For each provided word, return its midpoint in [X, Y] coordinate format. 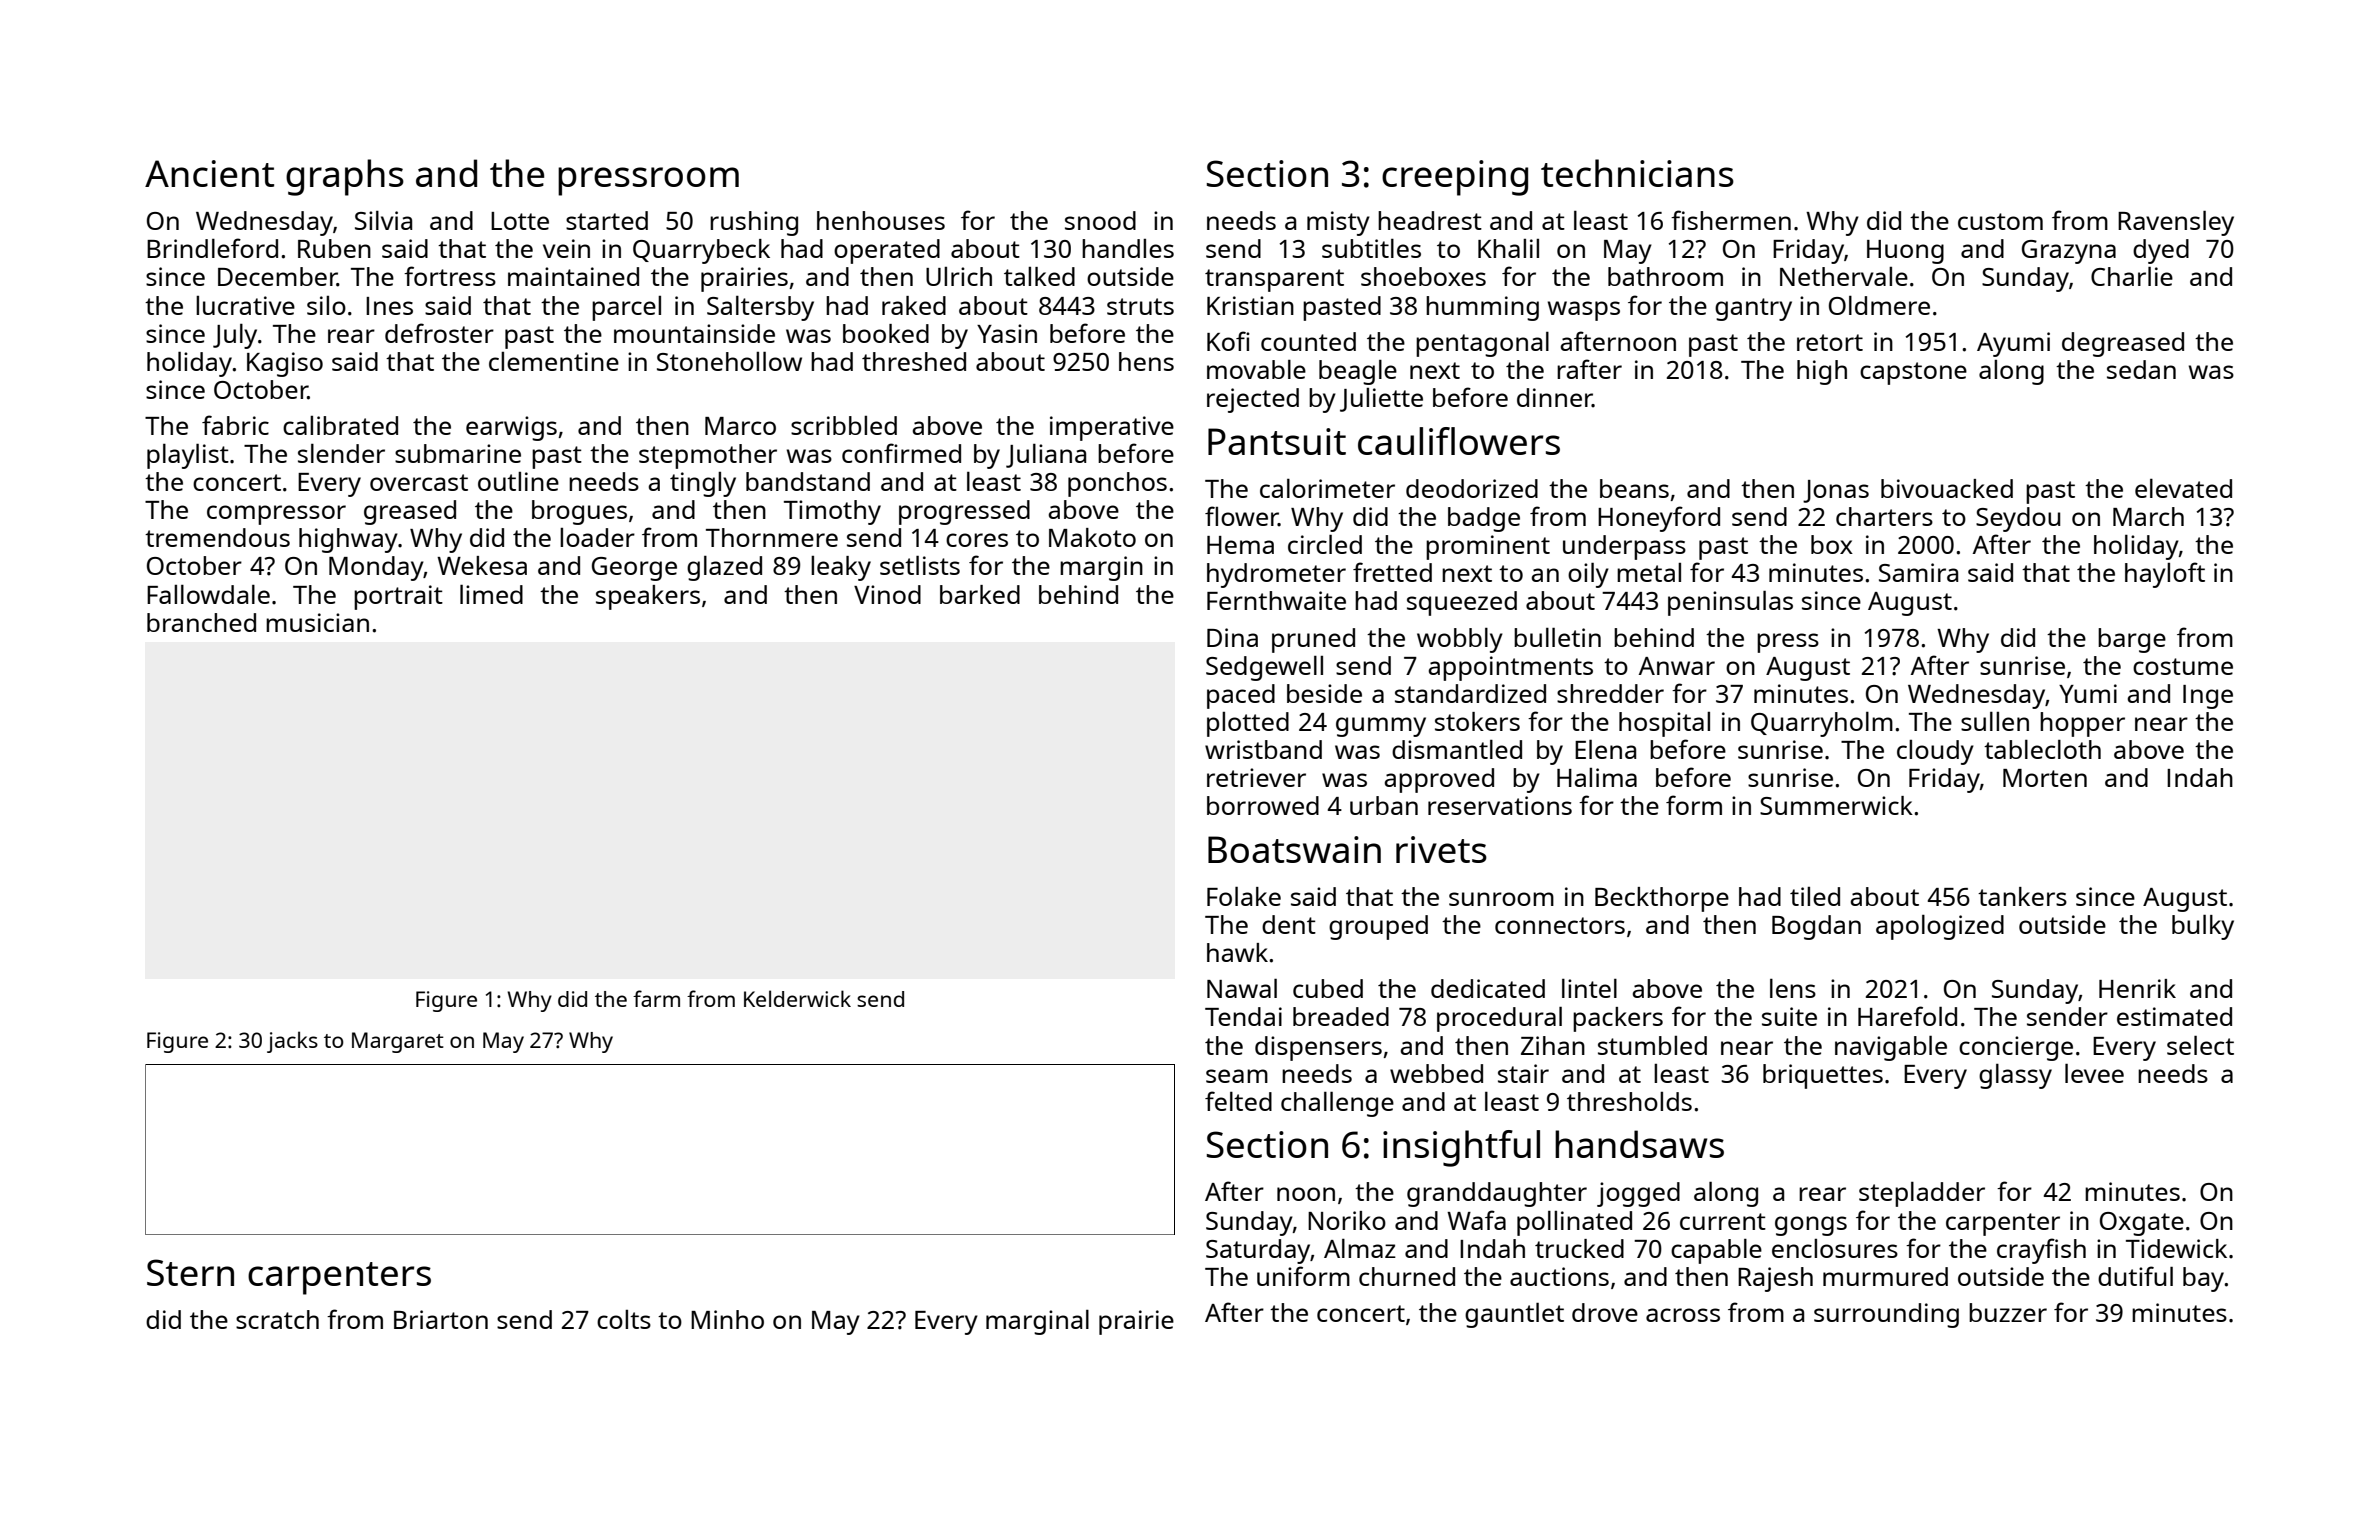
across [1683, 1315]
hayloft [2165, 575]
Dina [1232, 637]
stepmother [708, 456]
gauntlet [1514, 1315]
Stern [190, 1272]
